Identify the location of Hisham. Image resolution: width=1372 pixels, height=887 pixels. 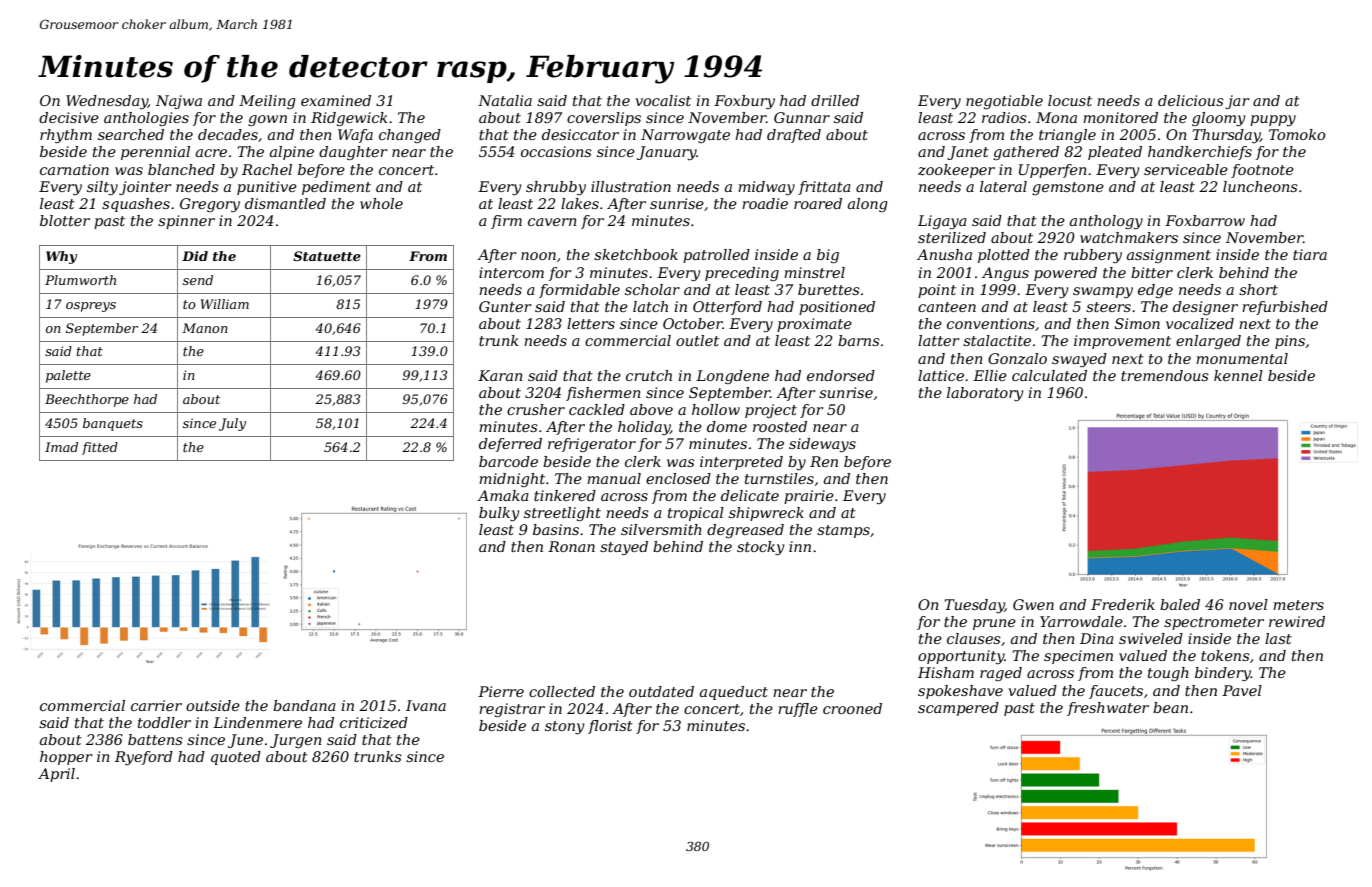
(946, 672).
